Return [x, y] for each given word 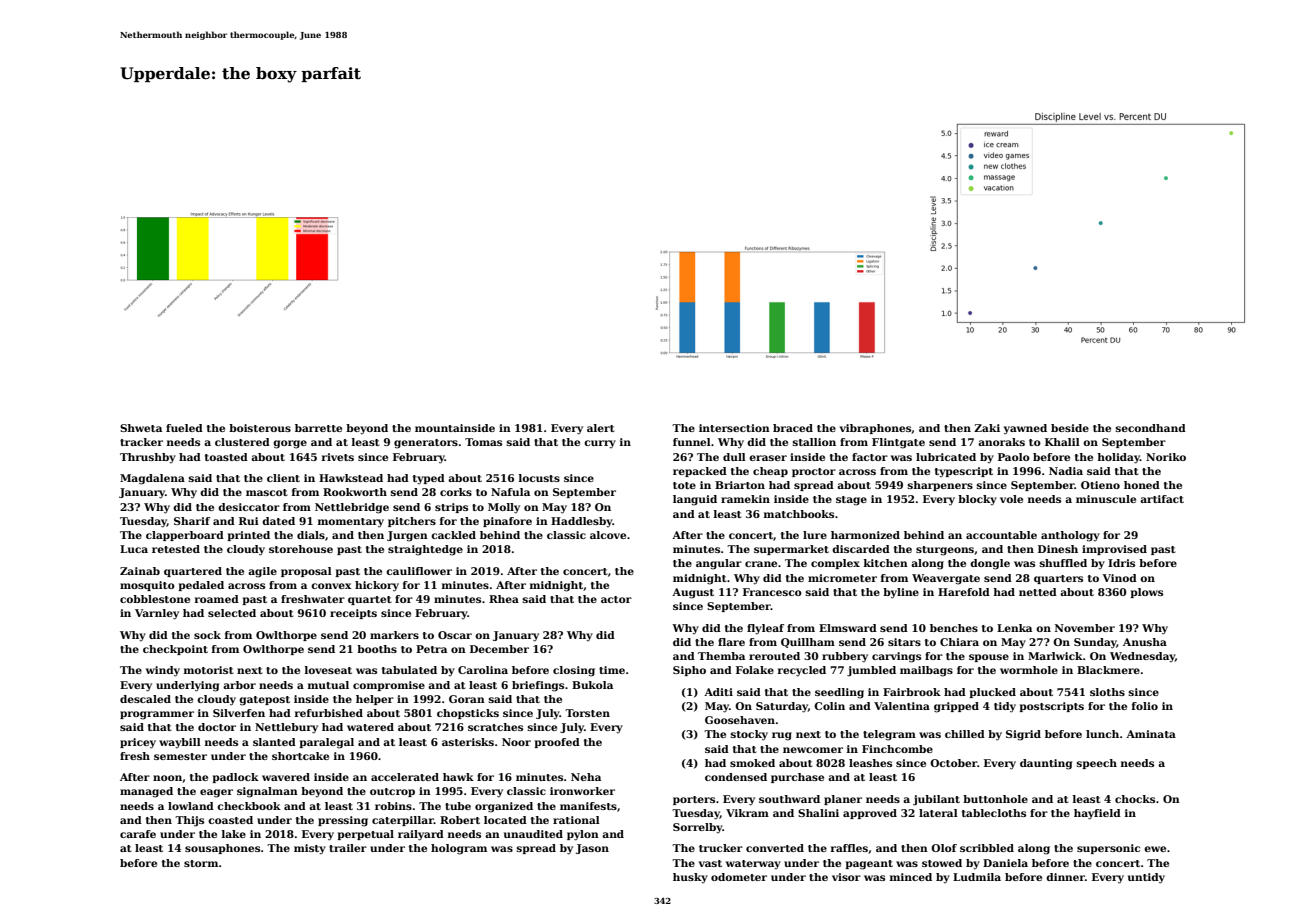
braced [793, 428]
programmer [157, 715]
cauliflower [419, 571]
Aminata [1151, 734]
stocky [749, 735]
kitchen [886, 563]
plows [1146, 593]
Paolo [1014, 457]
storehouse [301, 549]
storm [201, 863]
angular [719, 564]
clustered [242, 442]
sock [207, 635]
